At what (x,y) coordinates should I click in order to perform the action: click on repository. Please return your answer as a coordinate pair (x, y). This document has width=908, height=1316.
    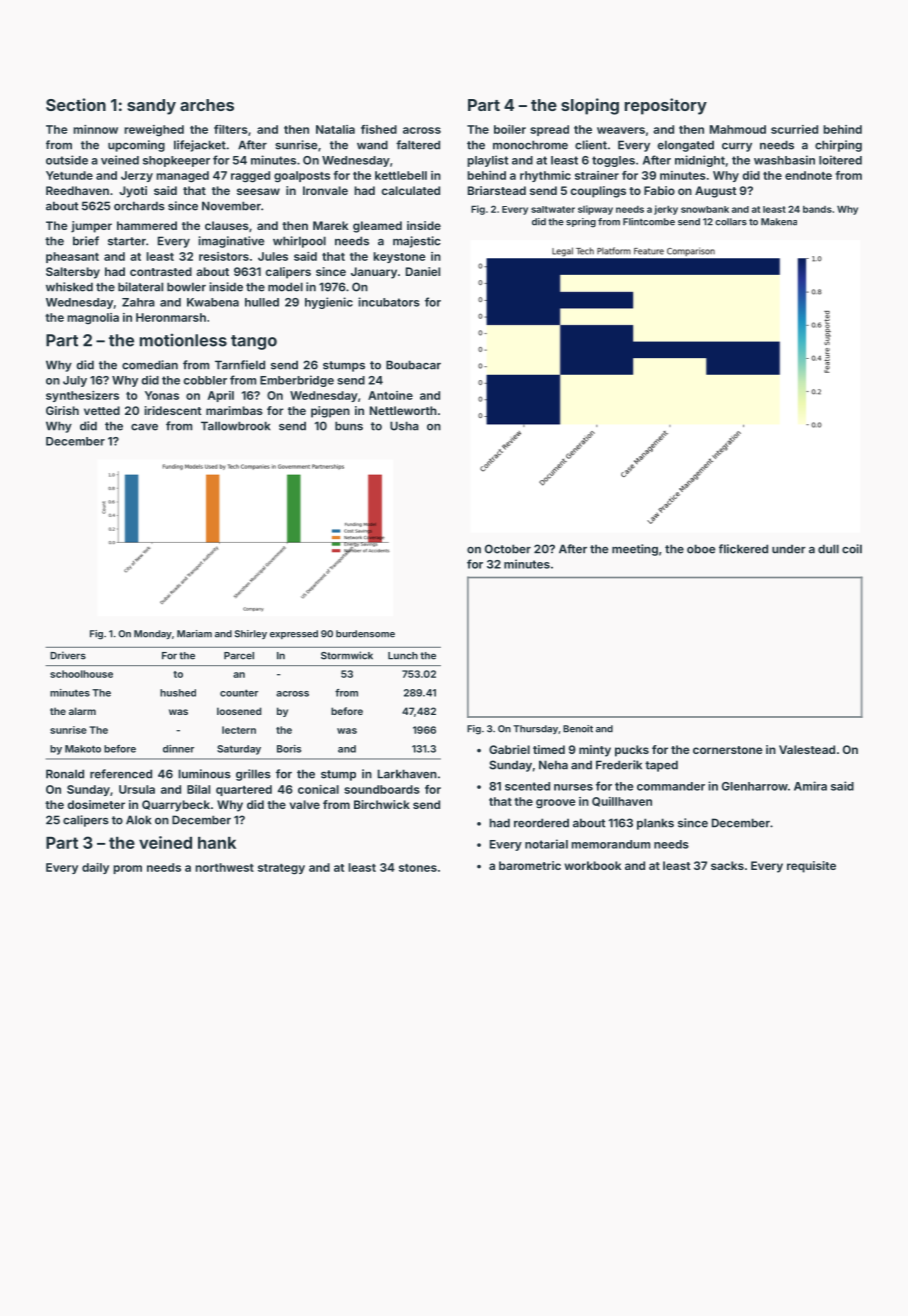
    Looking at the image, I should click on (666, 106).
